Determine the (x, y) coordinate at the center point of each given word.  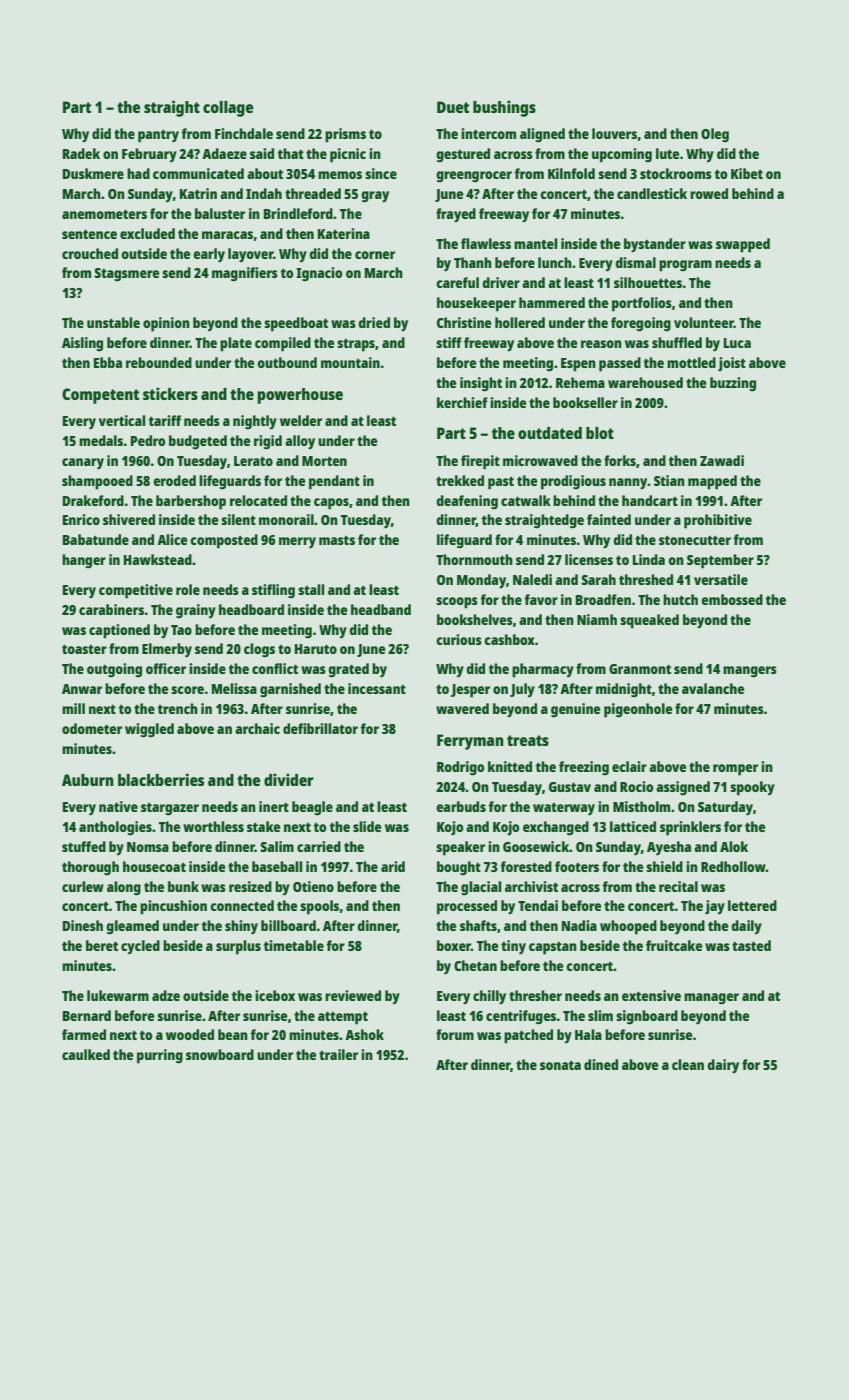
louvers (614, 133)
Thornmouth (474, 559)
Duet (453, 107)
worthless (213, 826)
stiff (449, 342)
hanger (84, 561)
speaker (460, 848)
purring (160, 1056)
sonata (560, 1065)
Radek (81, 153)
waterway (564, 809)
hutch (680, 599)
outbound (287, 362)
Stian (669, 480)
